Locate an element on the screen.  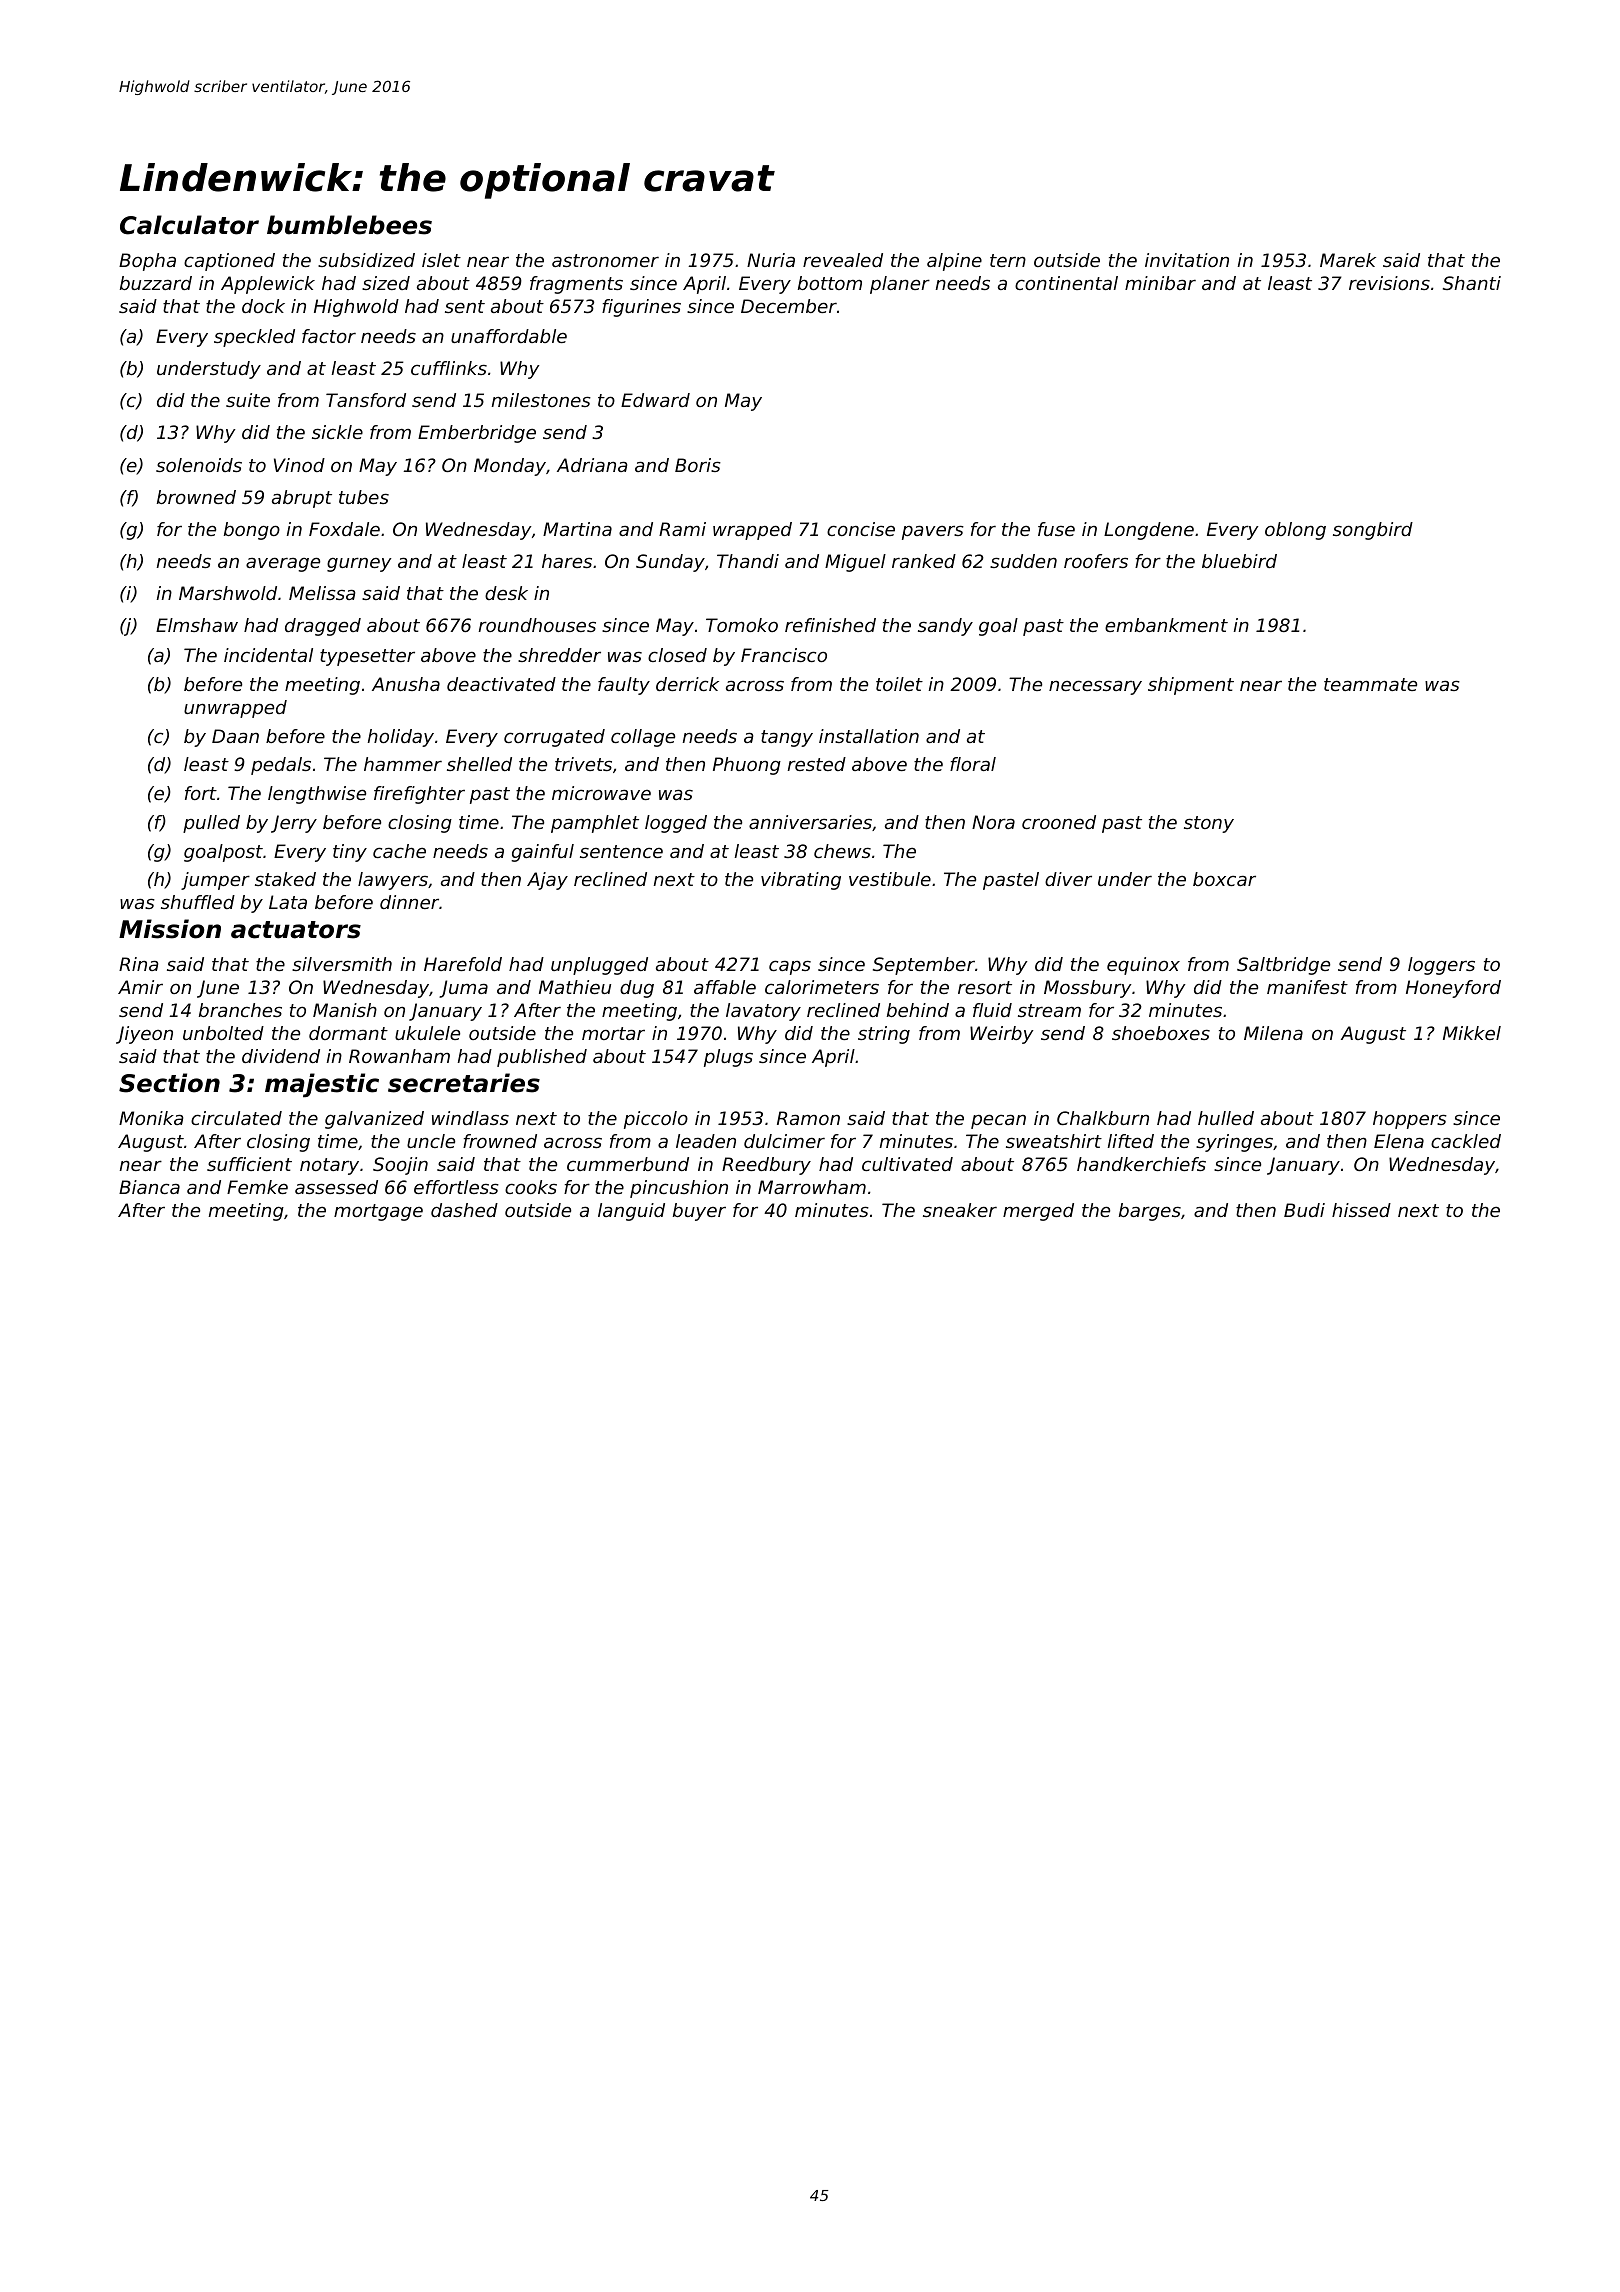
sneaker is located at coordinates (960, 1210).
